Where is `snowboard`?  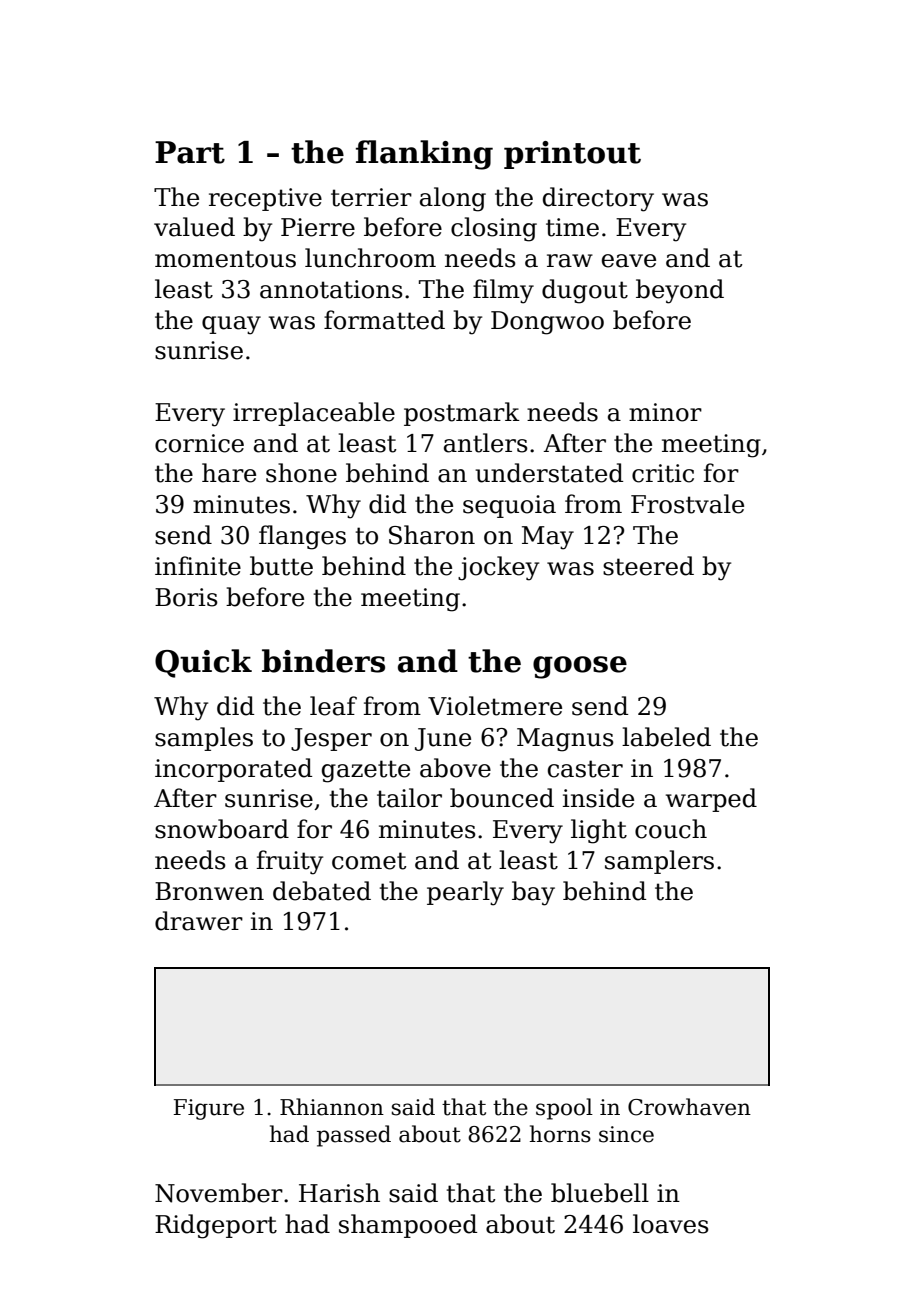
snowboard is located at coordinates (222, 829).
